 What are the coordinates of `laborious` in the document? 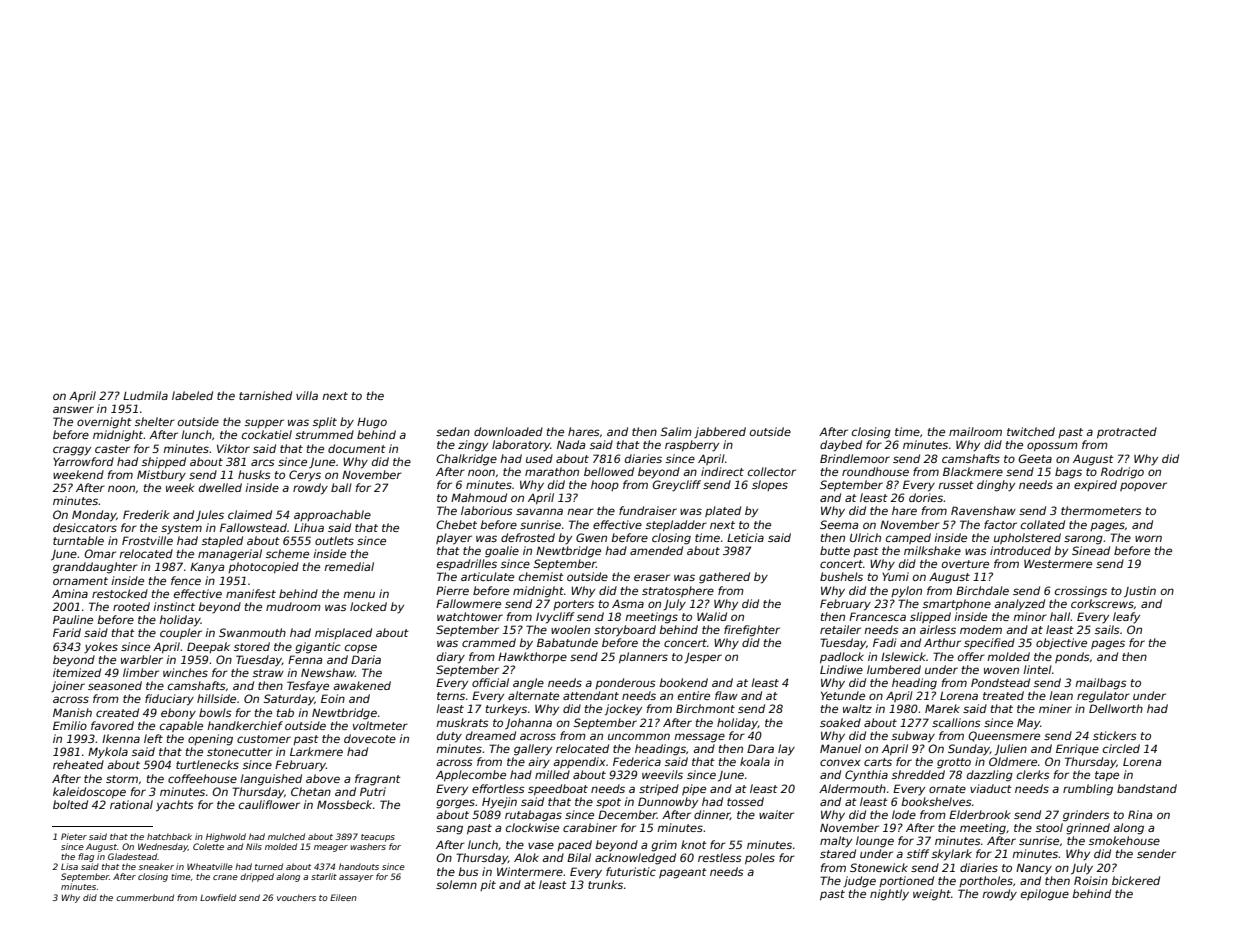 It's located at (487, 510).
